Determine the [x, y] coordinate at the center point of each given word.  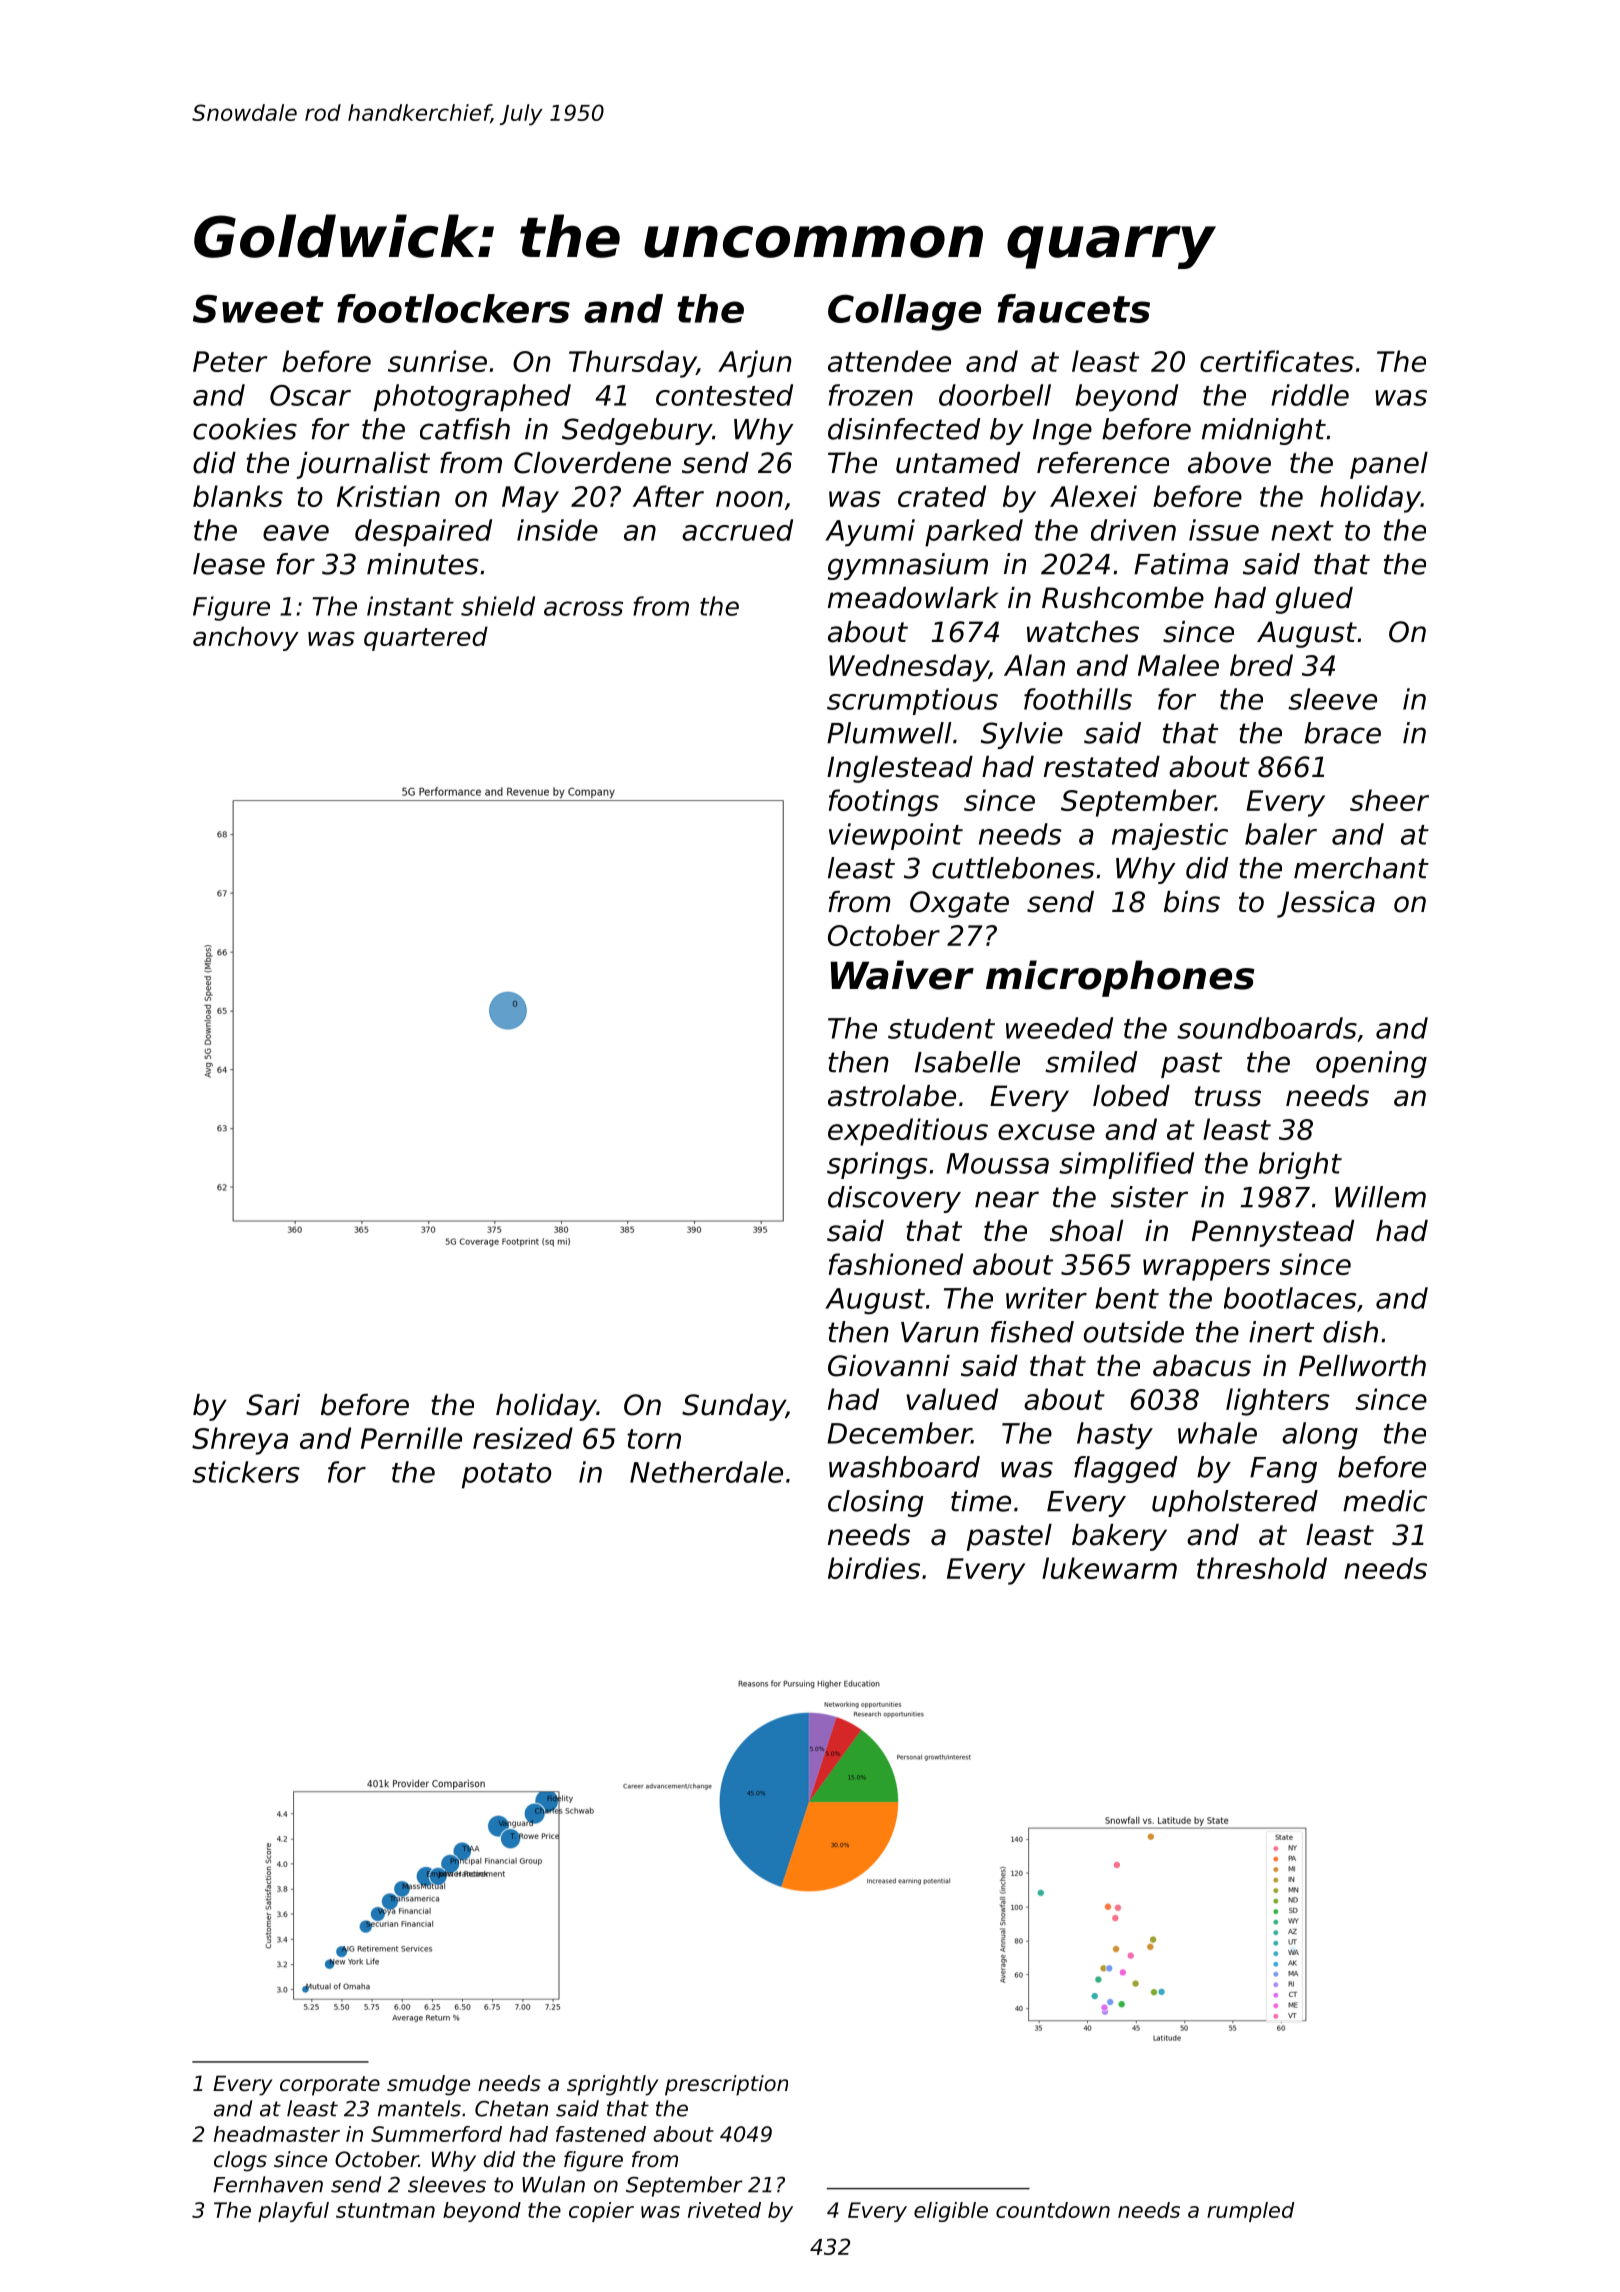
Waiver [902, 975]
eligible [951, 2212]
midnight [1264, 431]
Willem [1380, 1197]
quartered [426, 638]
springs [877, 1165]
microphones [1120, 978]
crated [942, 496]
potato [507, 1476]
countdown [1053, 2210]
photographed [472, 398]
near [1007, 1199]
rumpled [1250, 2212]
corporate [330, 2086]
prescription [726, 2085]
